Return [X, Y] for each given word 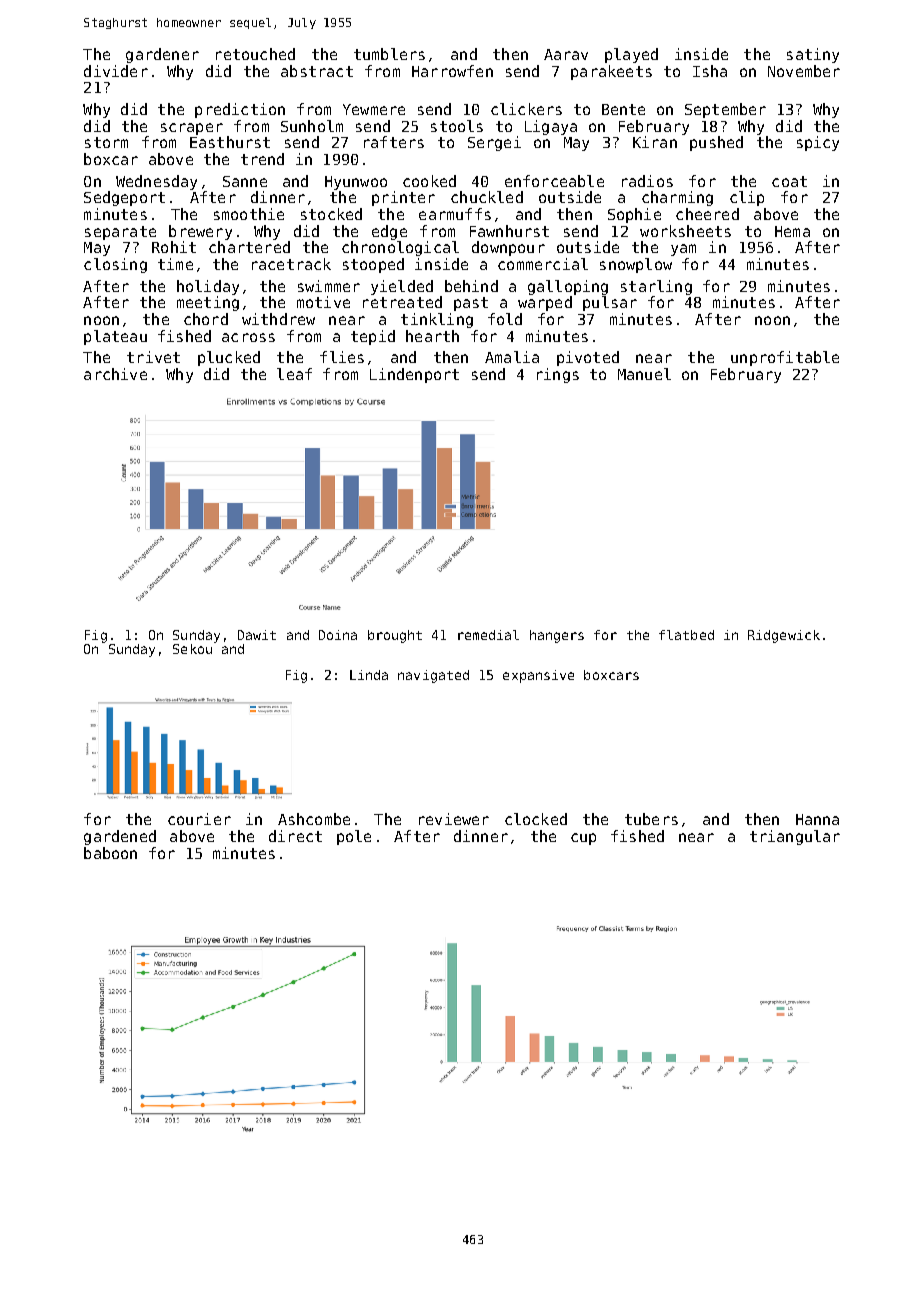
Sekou [192, 649]
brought [395, 636]
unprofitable [785, 358]
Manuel [644, 374]
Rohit [174, 247]
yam [683, 250]
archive [115, 374]
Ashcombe [314, 819]
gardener [162, 55]
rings [558, 375]
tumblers [389, 54]
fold [505, 319]
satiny [813, 55]
